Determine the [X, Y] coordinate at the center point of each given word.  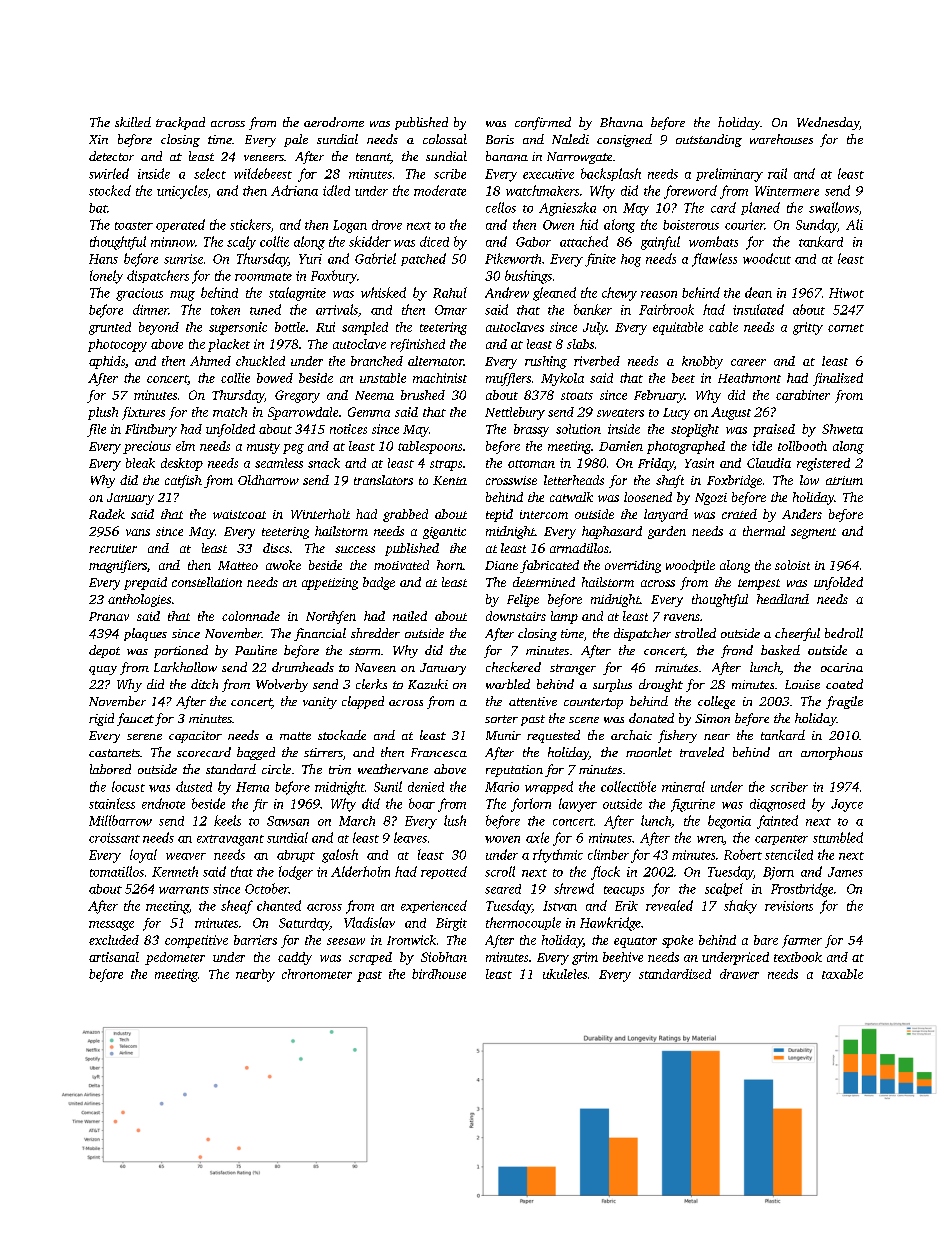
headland [783, 599]
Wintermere [787, 191]
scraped [370, 958]
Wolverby [282, 685]
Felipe [523, 600]
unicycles [182, 192]
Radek [107, 514]
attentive [533, 701]
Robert [743, 854]
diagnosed [777, 805]
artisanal [114, 957]
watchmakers [542, 190]
